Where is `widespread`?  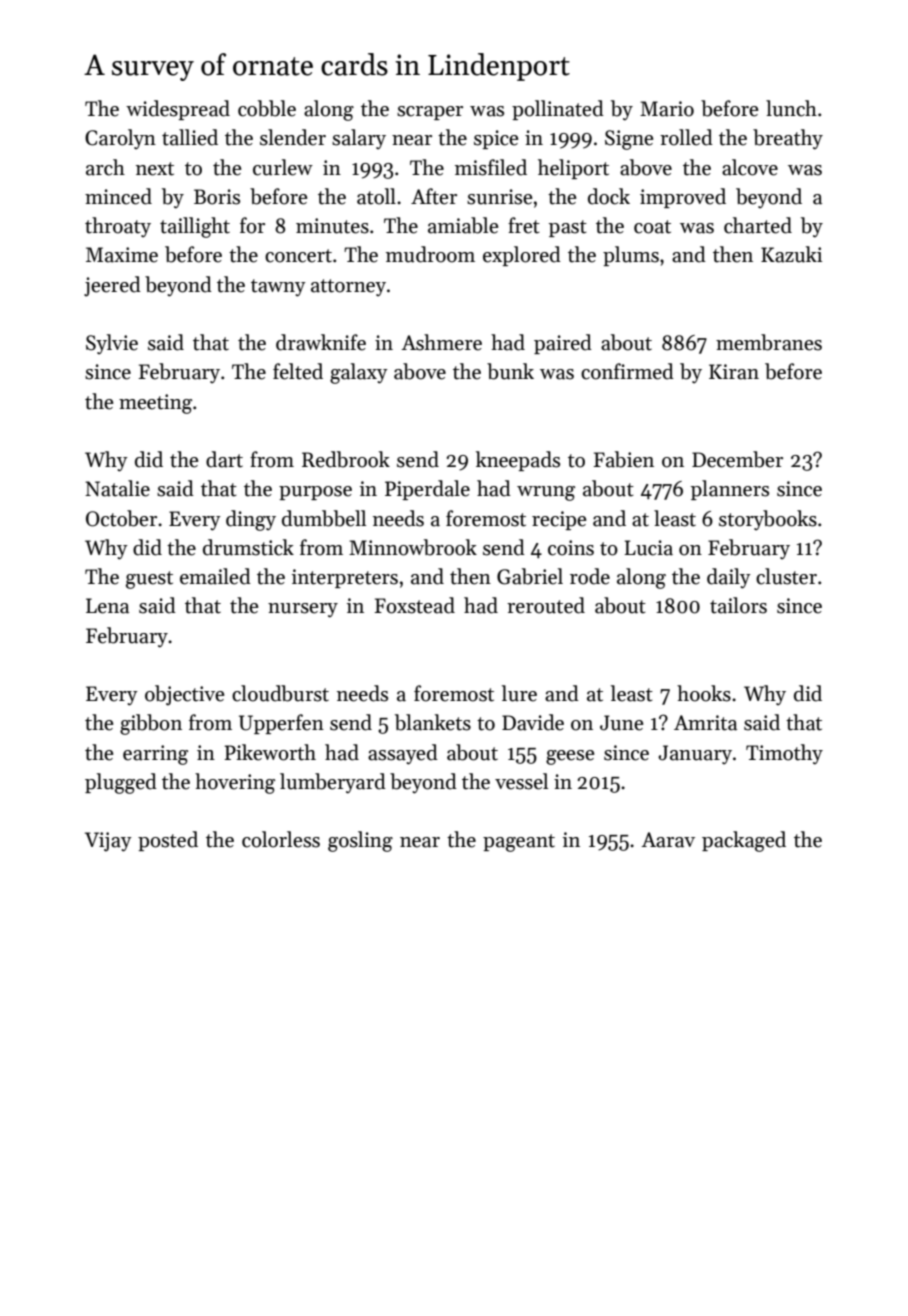
widespread is located at coordinates (178, 110).
